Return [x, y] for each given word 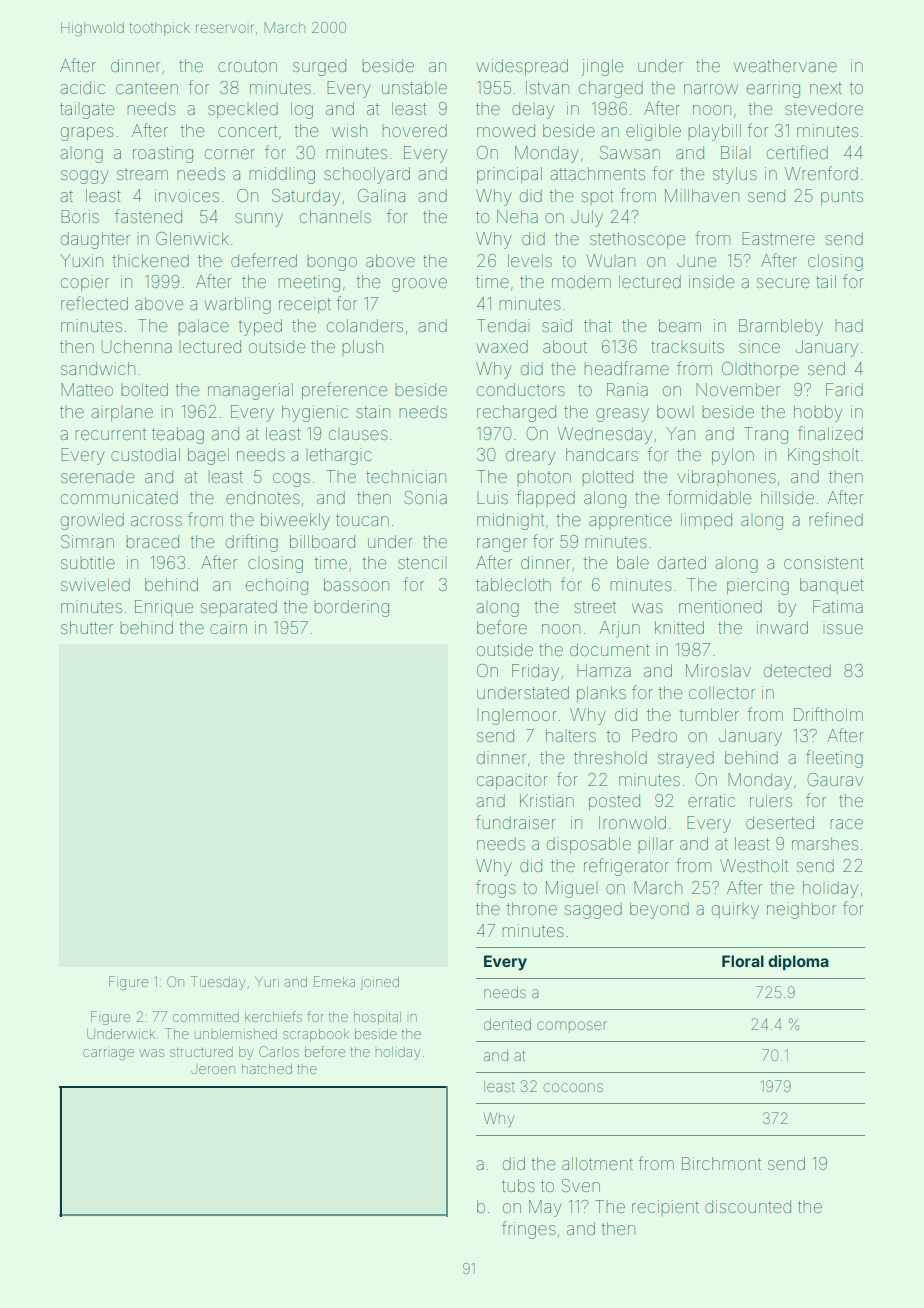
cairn [228, 627]
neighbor [801, 910]
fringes [529, 1230]
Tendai [503, 325]
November [738, 389]
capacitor [512, 781]
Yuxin [81, 260]
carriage [108, 1054]
